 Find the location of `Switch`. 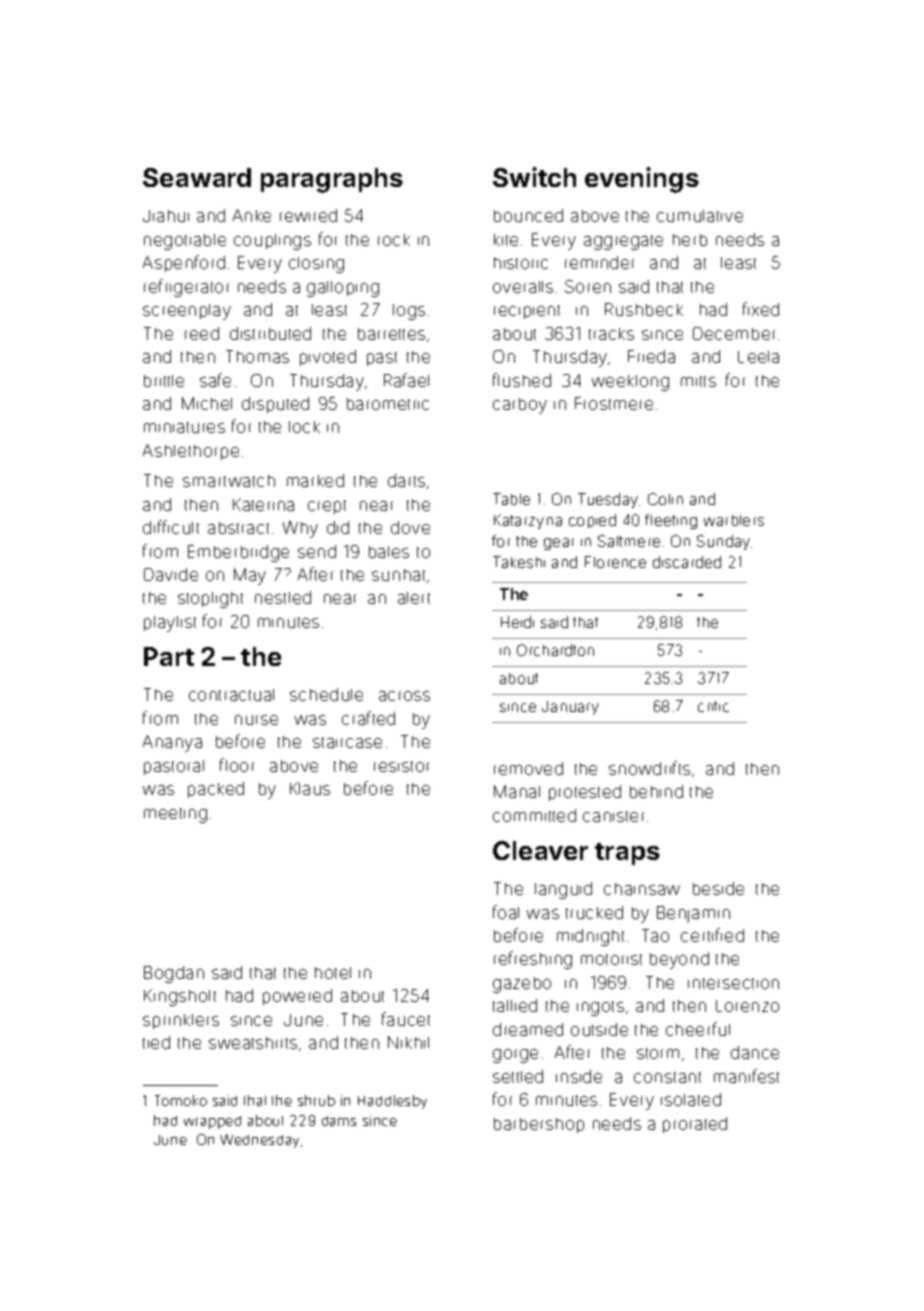

Switch is located at coordinates (534, 177).
